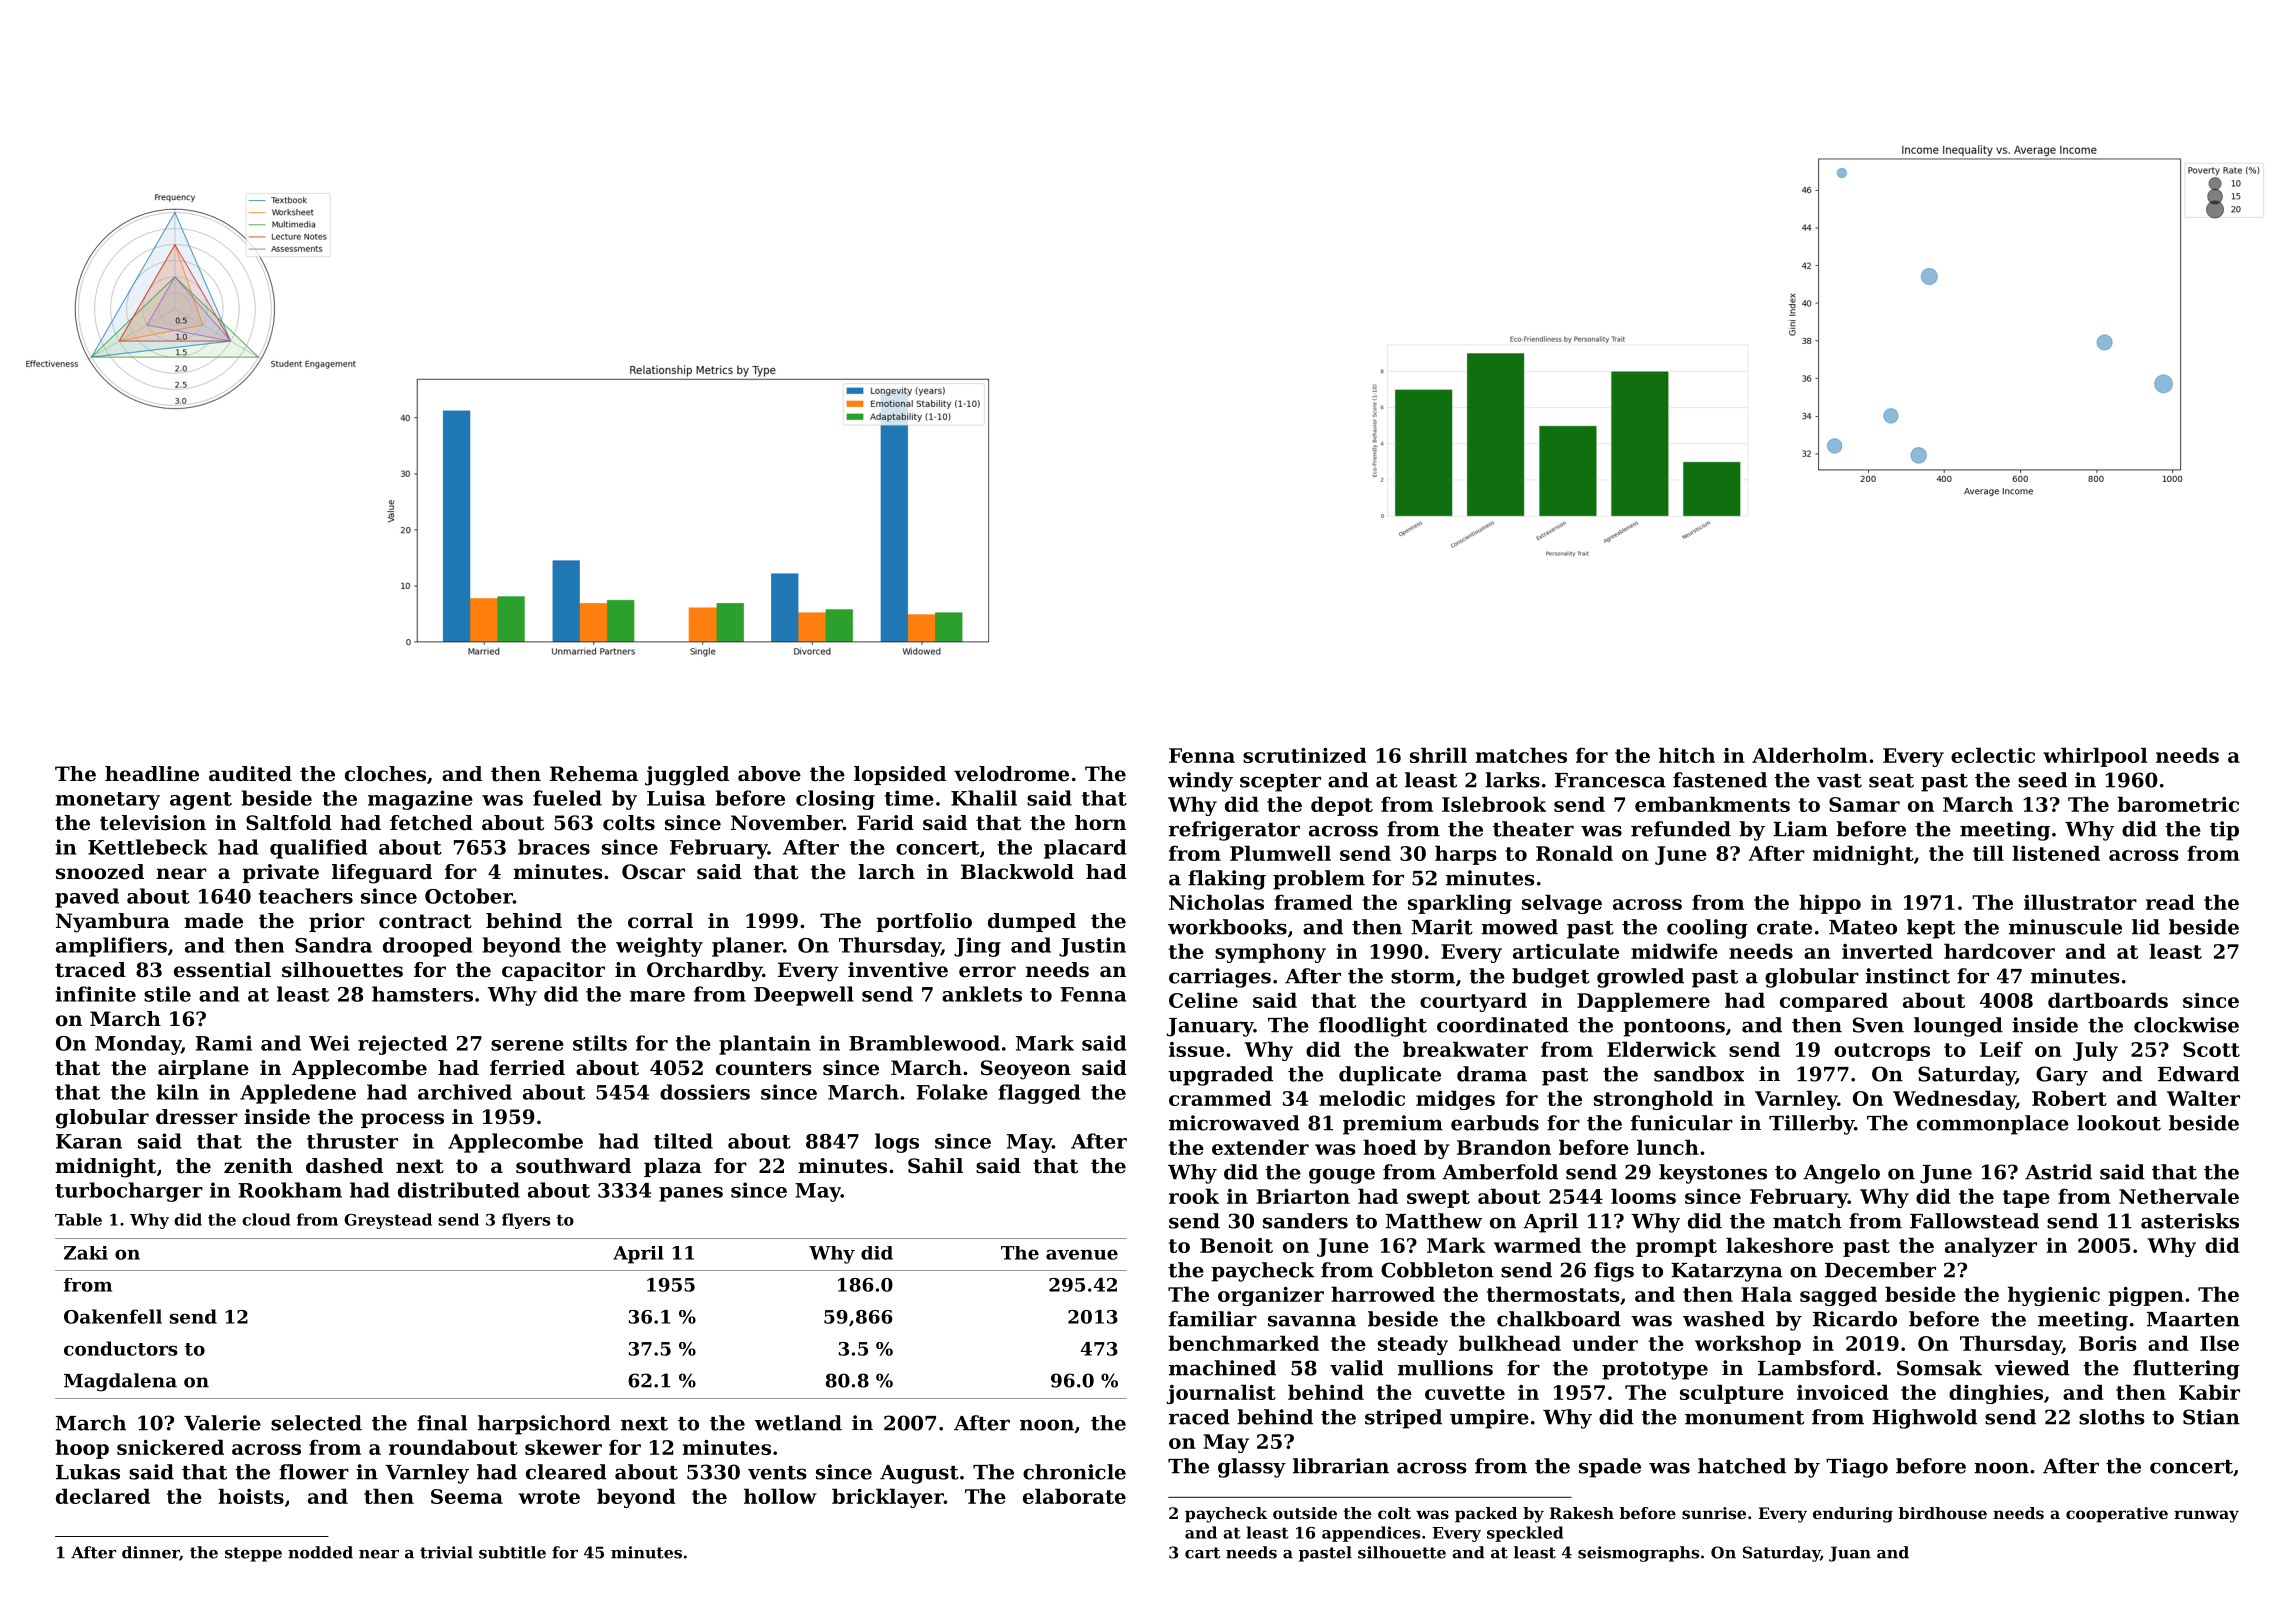  I want to click on cloches, so click(385, 774).
